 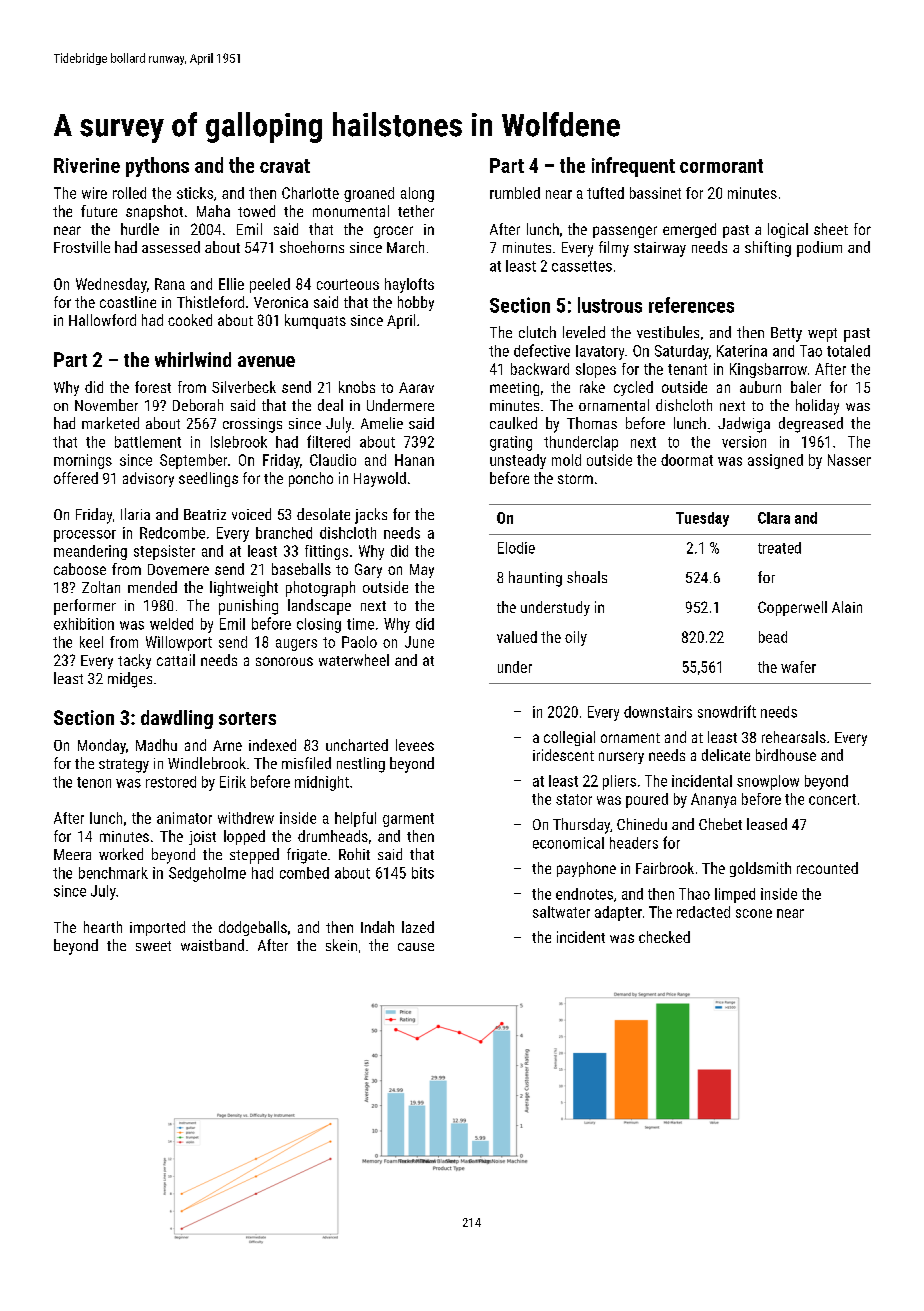 I want to click on assessed, so click(x=171, y=247).
